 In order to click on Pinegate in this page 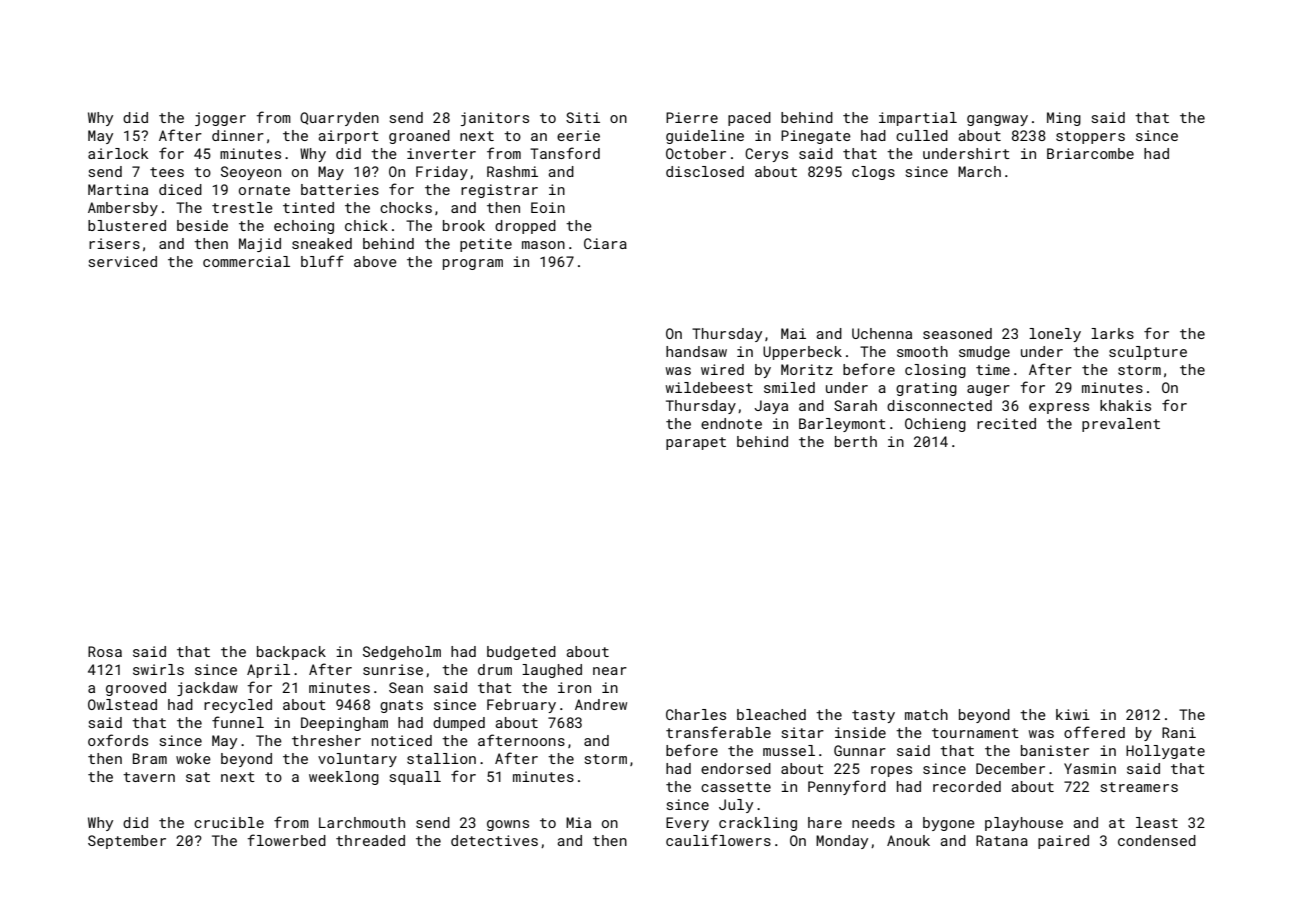, I will do `click(816, 137)`.
